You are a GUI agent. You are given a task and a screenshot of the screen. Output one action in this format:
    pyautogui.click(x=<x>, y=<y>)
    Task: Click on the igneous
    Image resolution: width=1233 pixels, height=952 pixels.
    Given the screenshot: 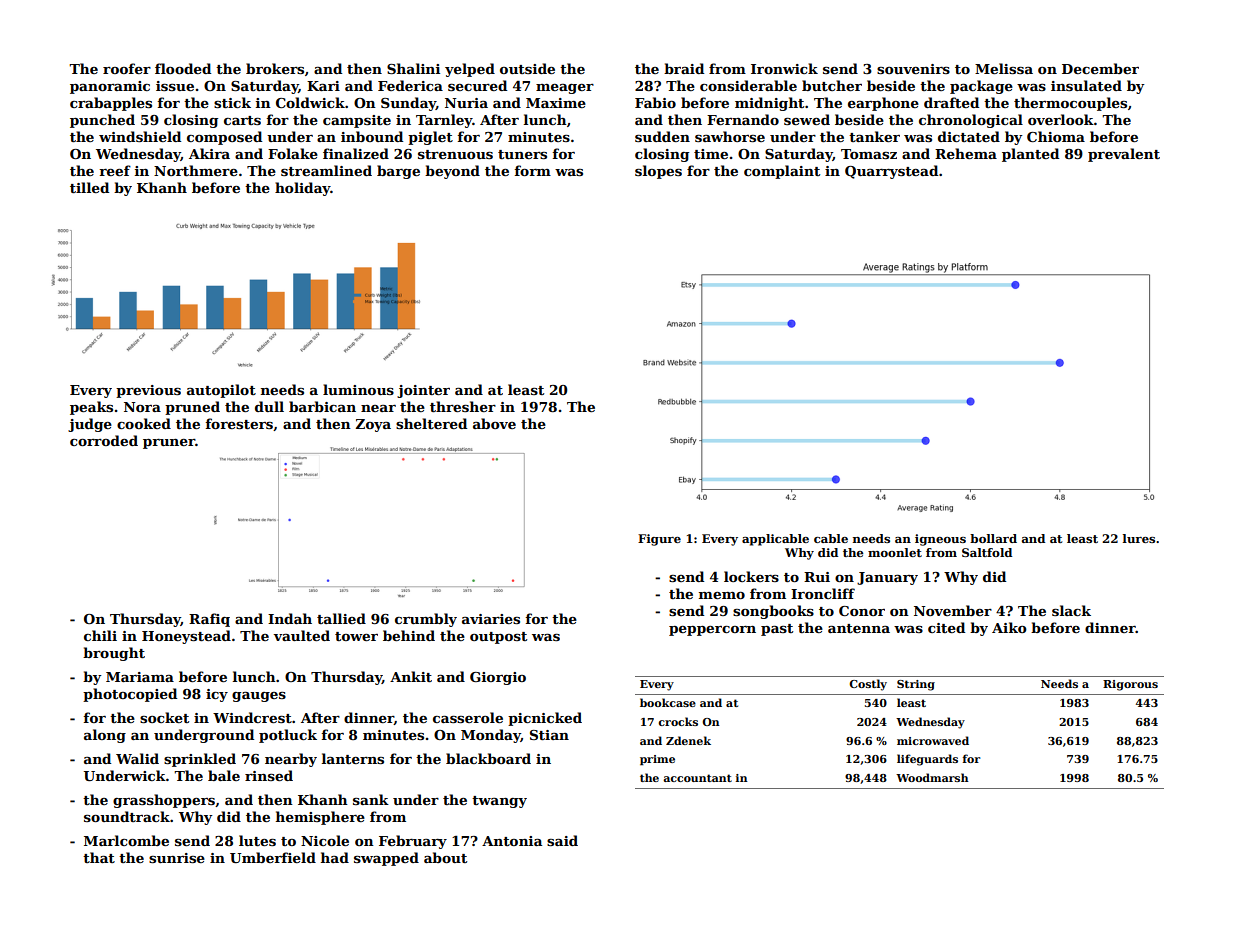 What is the action you would take?
    pyautogui.click(x=940, y=540)
